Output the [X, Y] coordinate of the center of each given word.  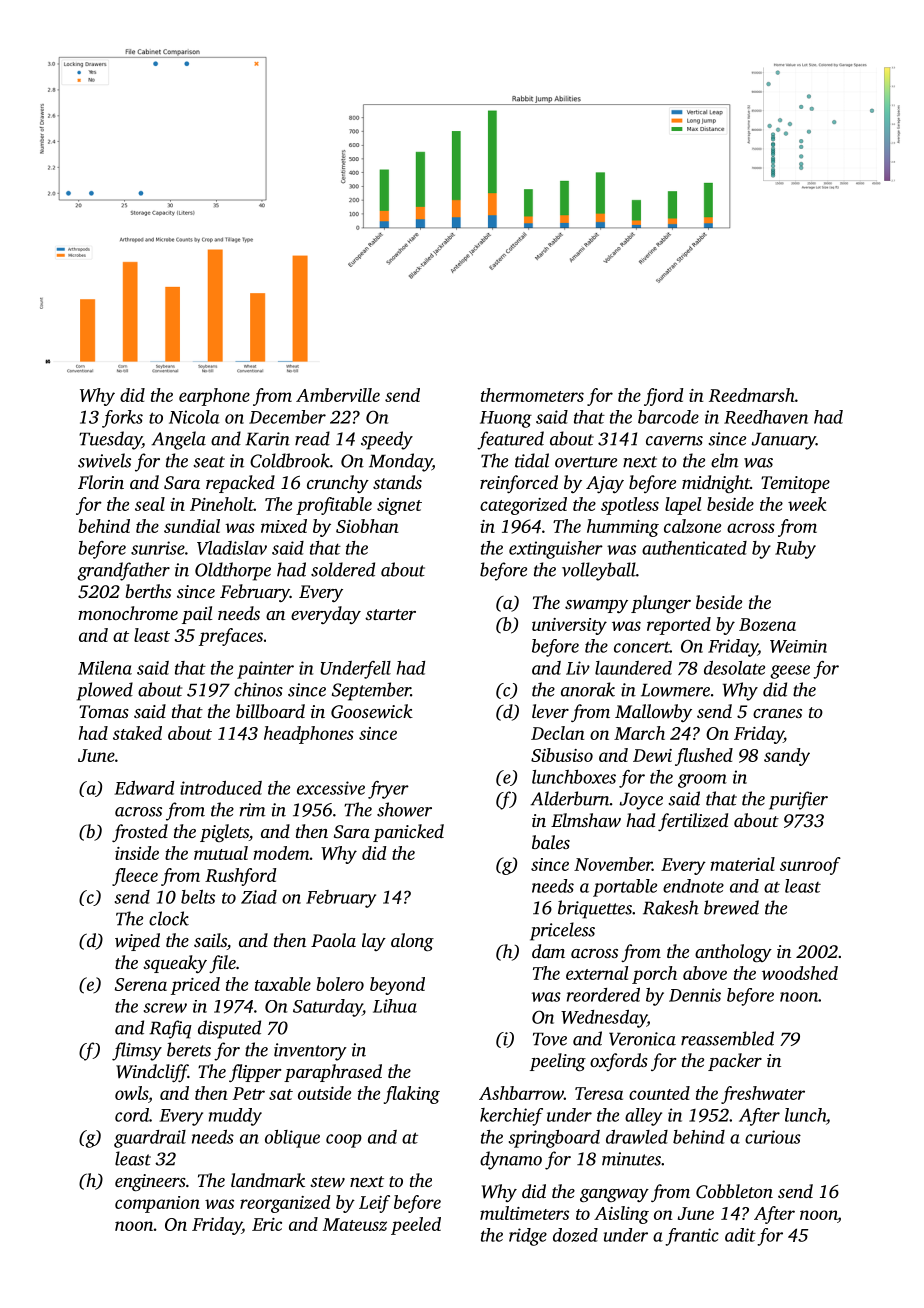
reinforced [519, 484]
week [807, 504]
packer [735, 1062]
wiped [137, 942]
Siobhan [367, 526]
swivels [104, 460]
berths [148, 591]
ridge [528, 1237]
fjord [664, 397]
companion [157, 1204]
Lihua [395, 1006]
